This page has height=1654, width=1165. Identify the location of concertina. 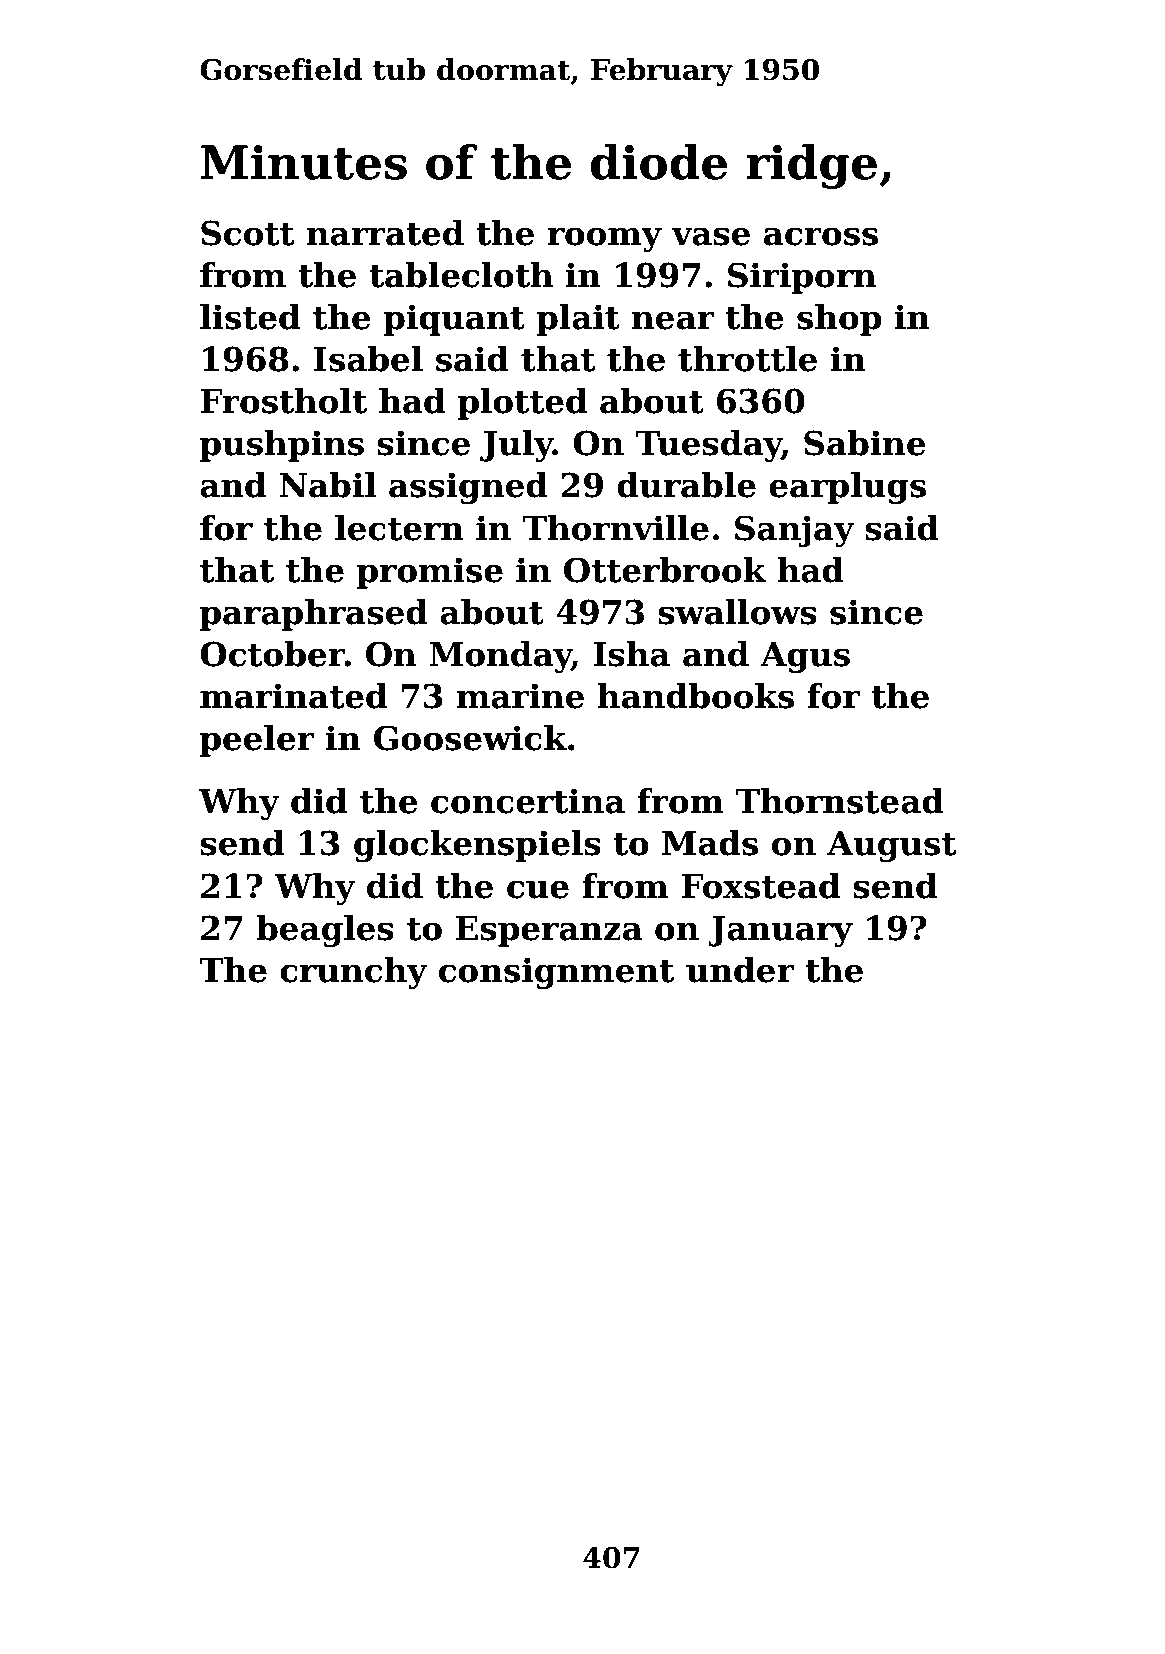
(528, 801).
